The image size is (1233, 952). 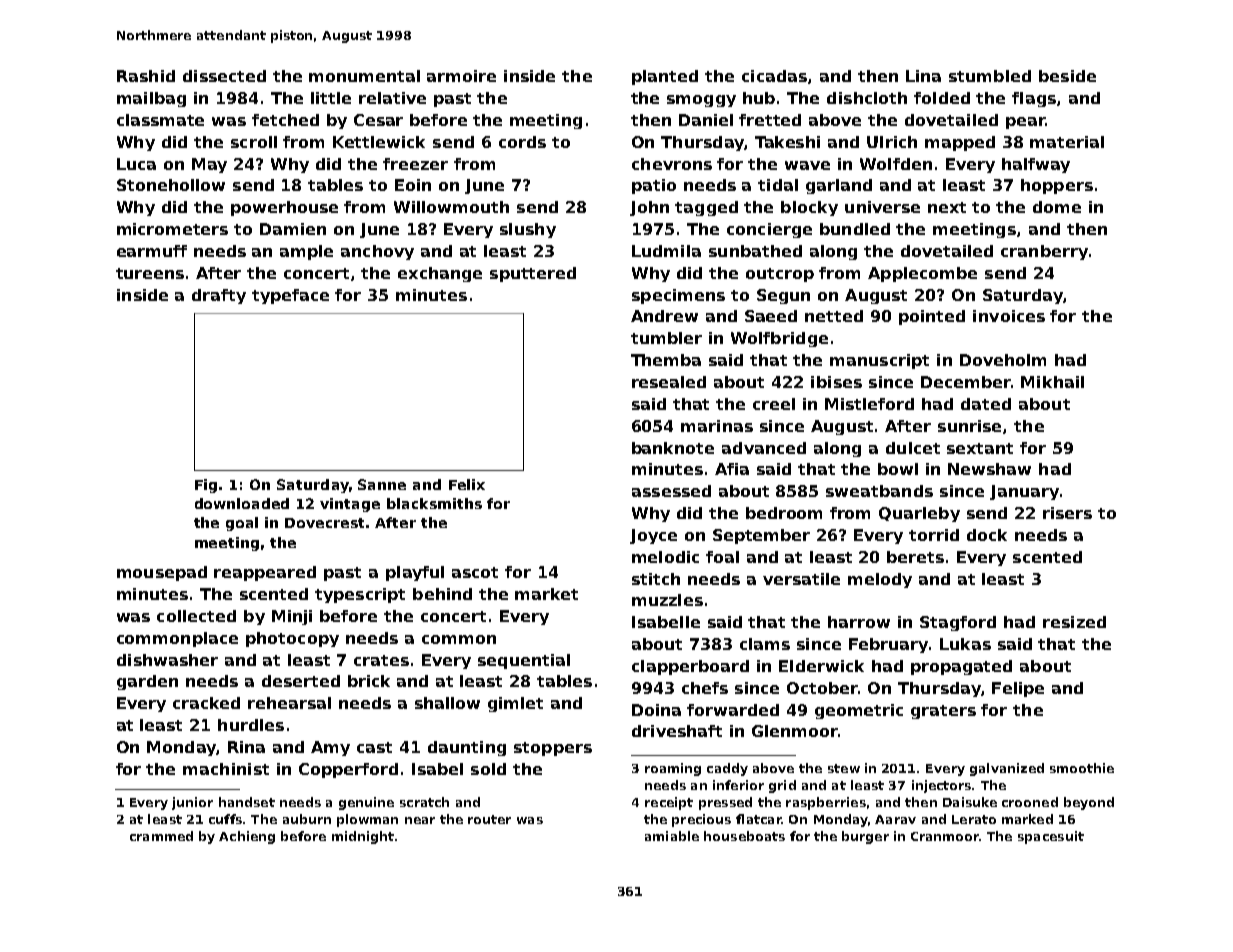 I want to click on midnight, so click(x=363, y=837).
